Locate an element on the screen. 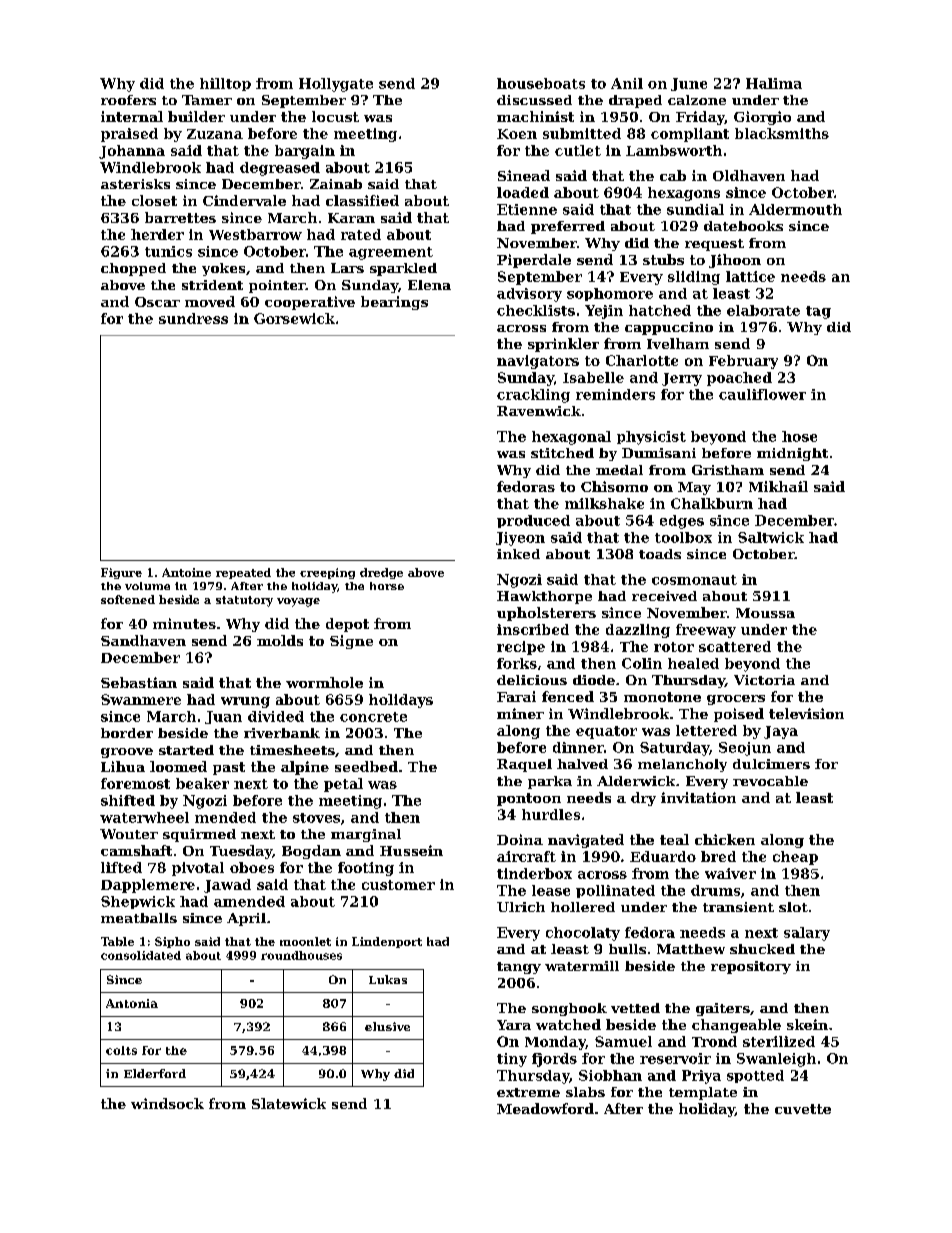 The width and height of the screenshot is (952, 1233). Elena is located at coordinates (429, 285).
